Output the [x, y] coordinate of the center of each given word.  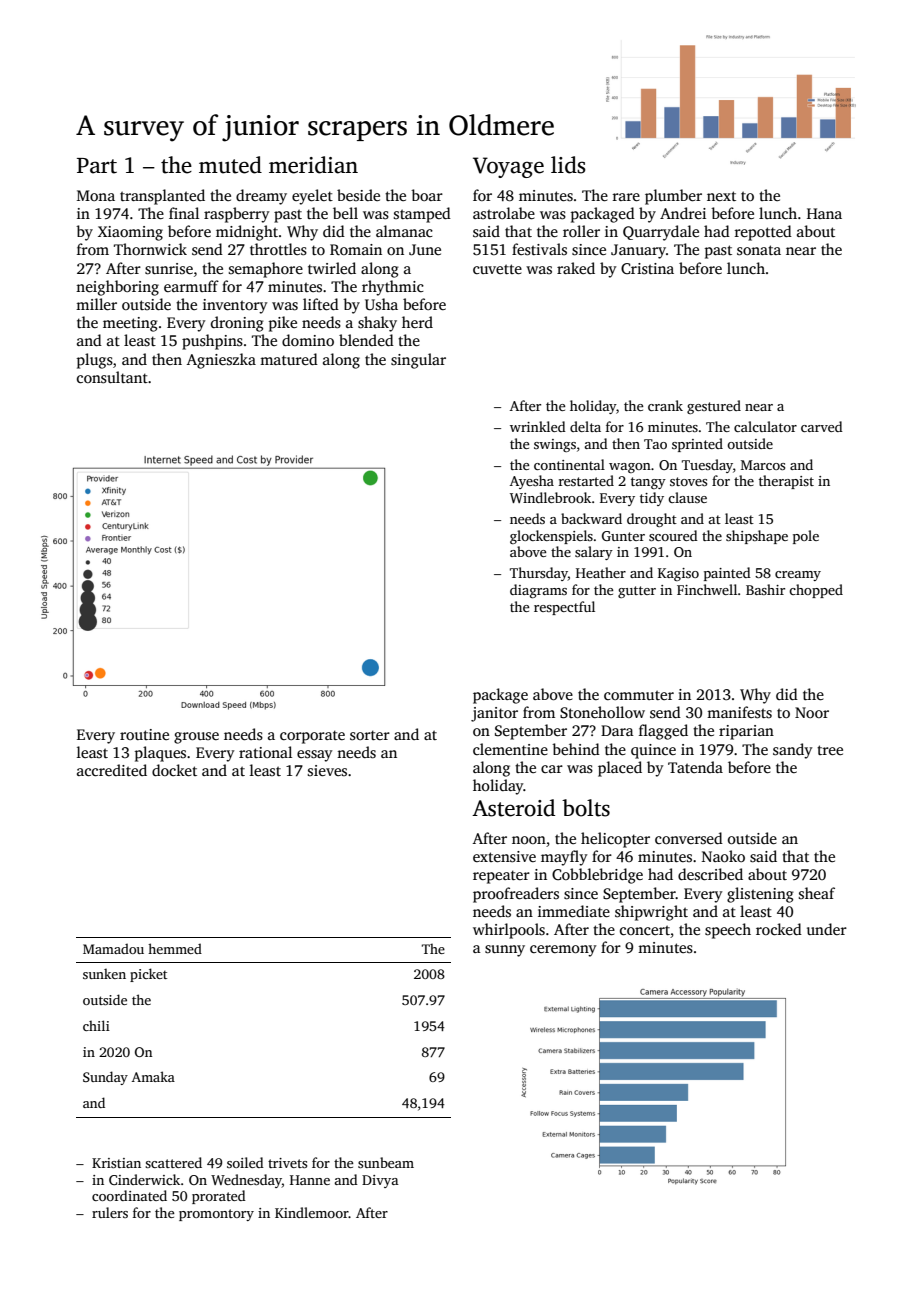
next [721, 196]
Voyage [508, 167]
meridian [313, 165]
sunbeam [386, 1162]
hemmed [175, 948]
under [827, 929]
